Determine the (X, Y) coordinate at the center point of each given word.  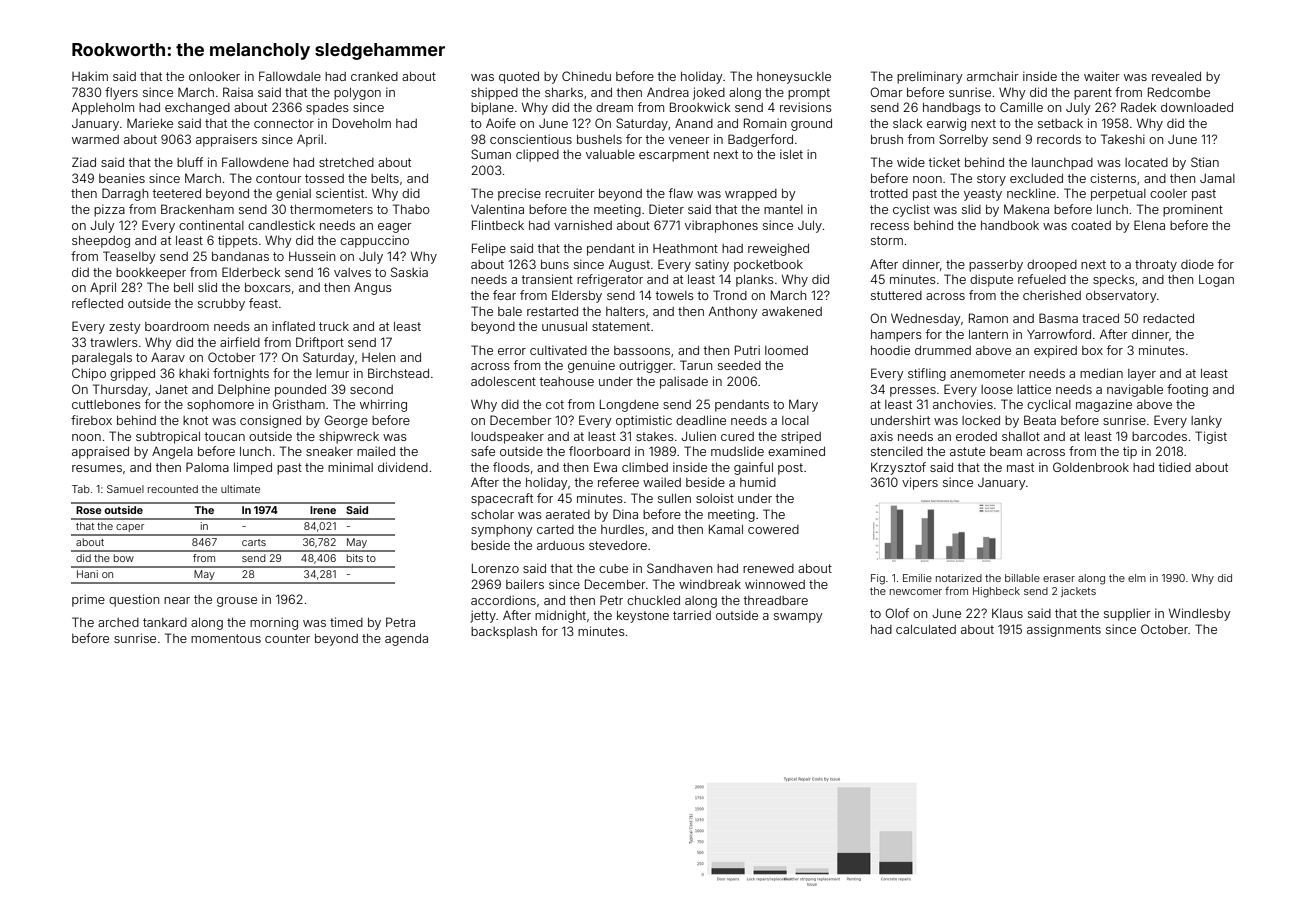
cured (737, 436)
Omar (886, 92)
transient (547, 279)
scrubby (221, 305)
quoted (519, 78)
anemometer (987, 373)
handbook (1010, 225)
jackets (1078, 592)
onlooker (214, 76)
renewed (768, 568)
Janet (171, 389)
